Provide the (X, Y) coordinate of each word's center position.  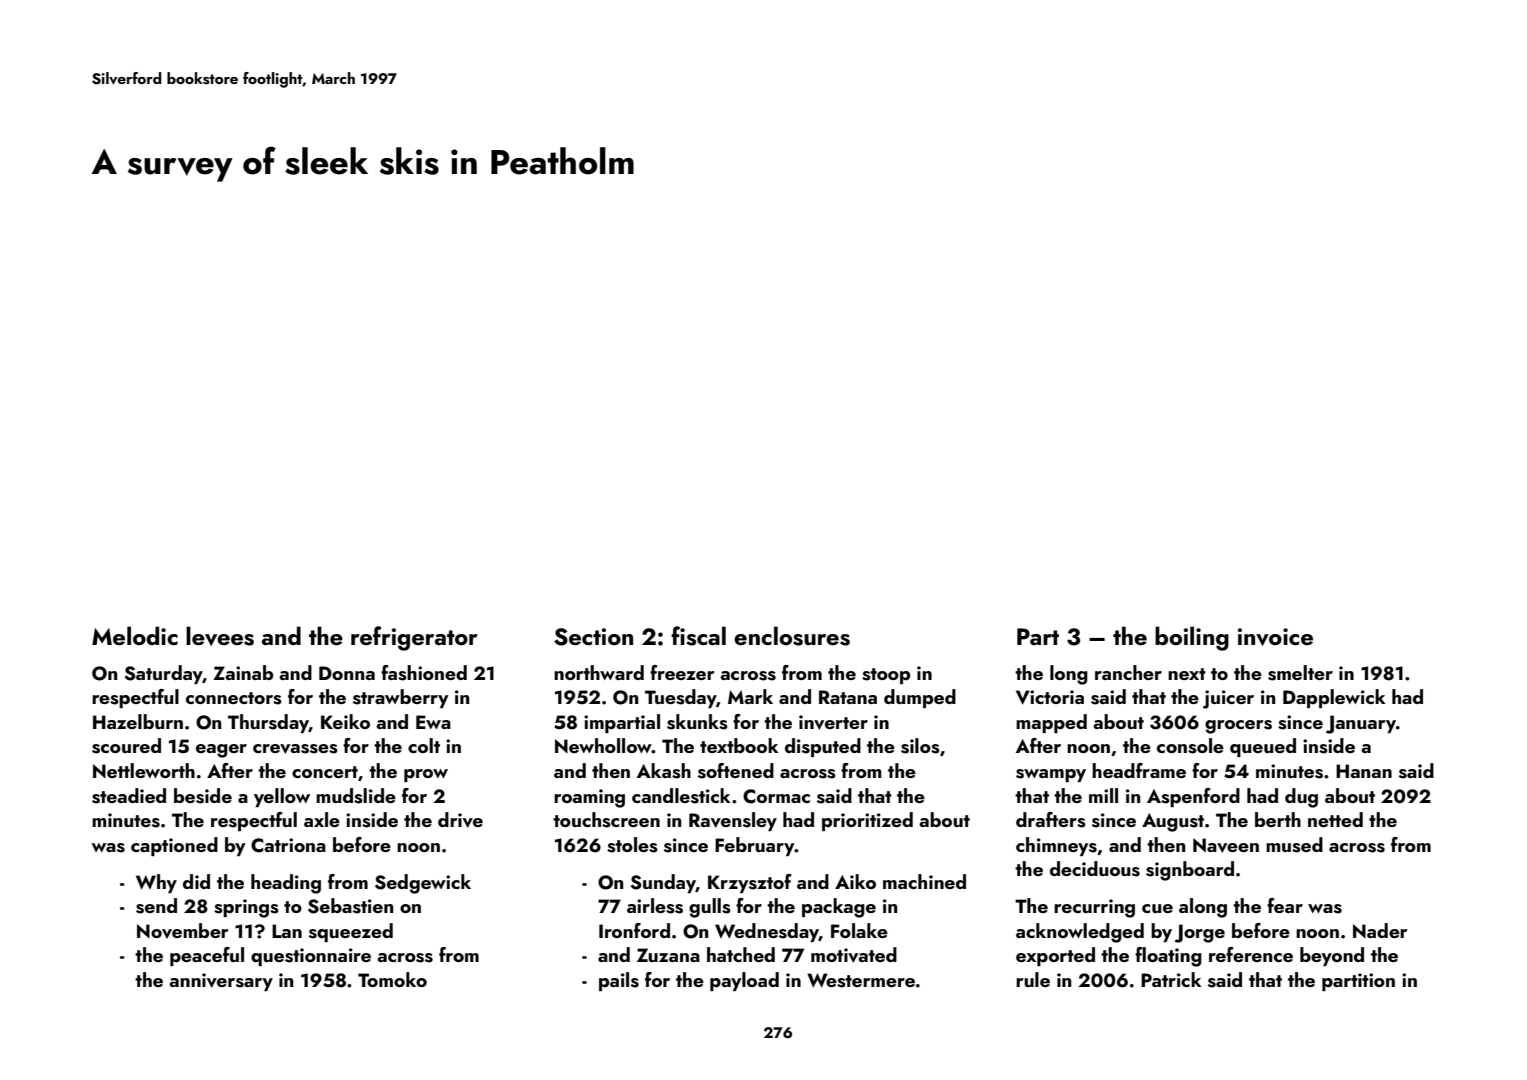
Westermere (861, 980)
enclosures (792, 636)
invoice (1275, 637)
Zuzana (668, 955)
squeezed (351, 932)
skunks (697, 722)
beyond (1332, 956)
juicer (1228, 699)
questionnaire (311, 957)
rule (1033, 979)
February (755, 846)
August (1173, 822)
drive (460, 820)
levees (220, 636)
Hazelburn (138, 721)
